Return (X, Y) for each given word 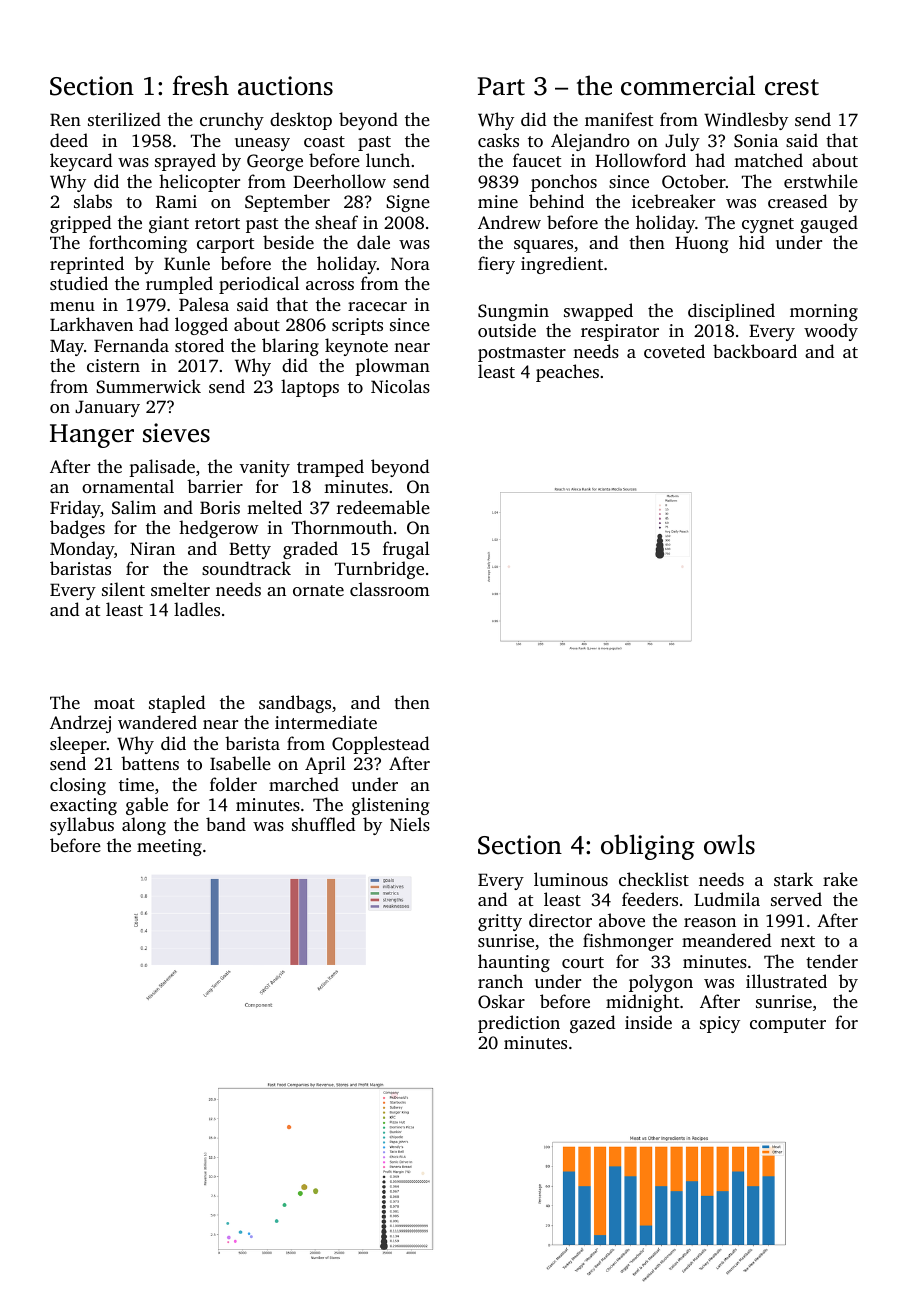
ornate (318, 590)
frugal (406, 550)
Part (501, 86)
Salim (134, 507)
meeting (169, 847)
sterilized (124, 119)
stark (793, 879)
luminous (571, 879)
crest (792, 87)
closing (78, 786)
